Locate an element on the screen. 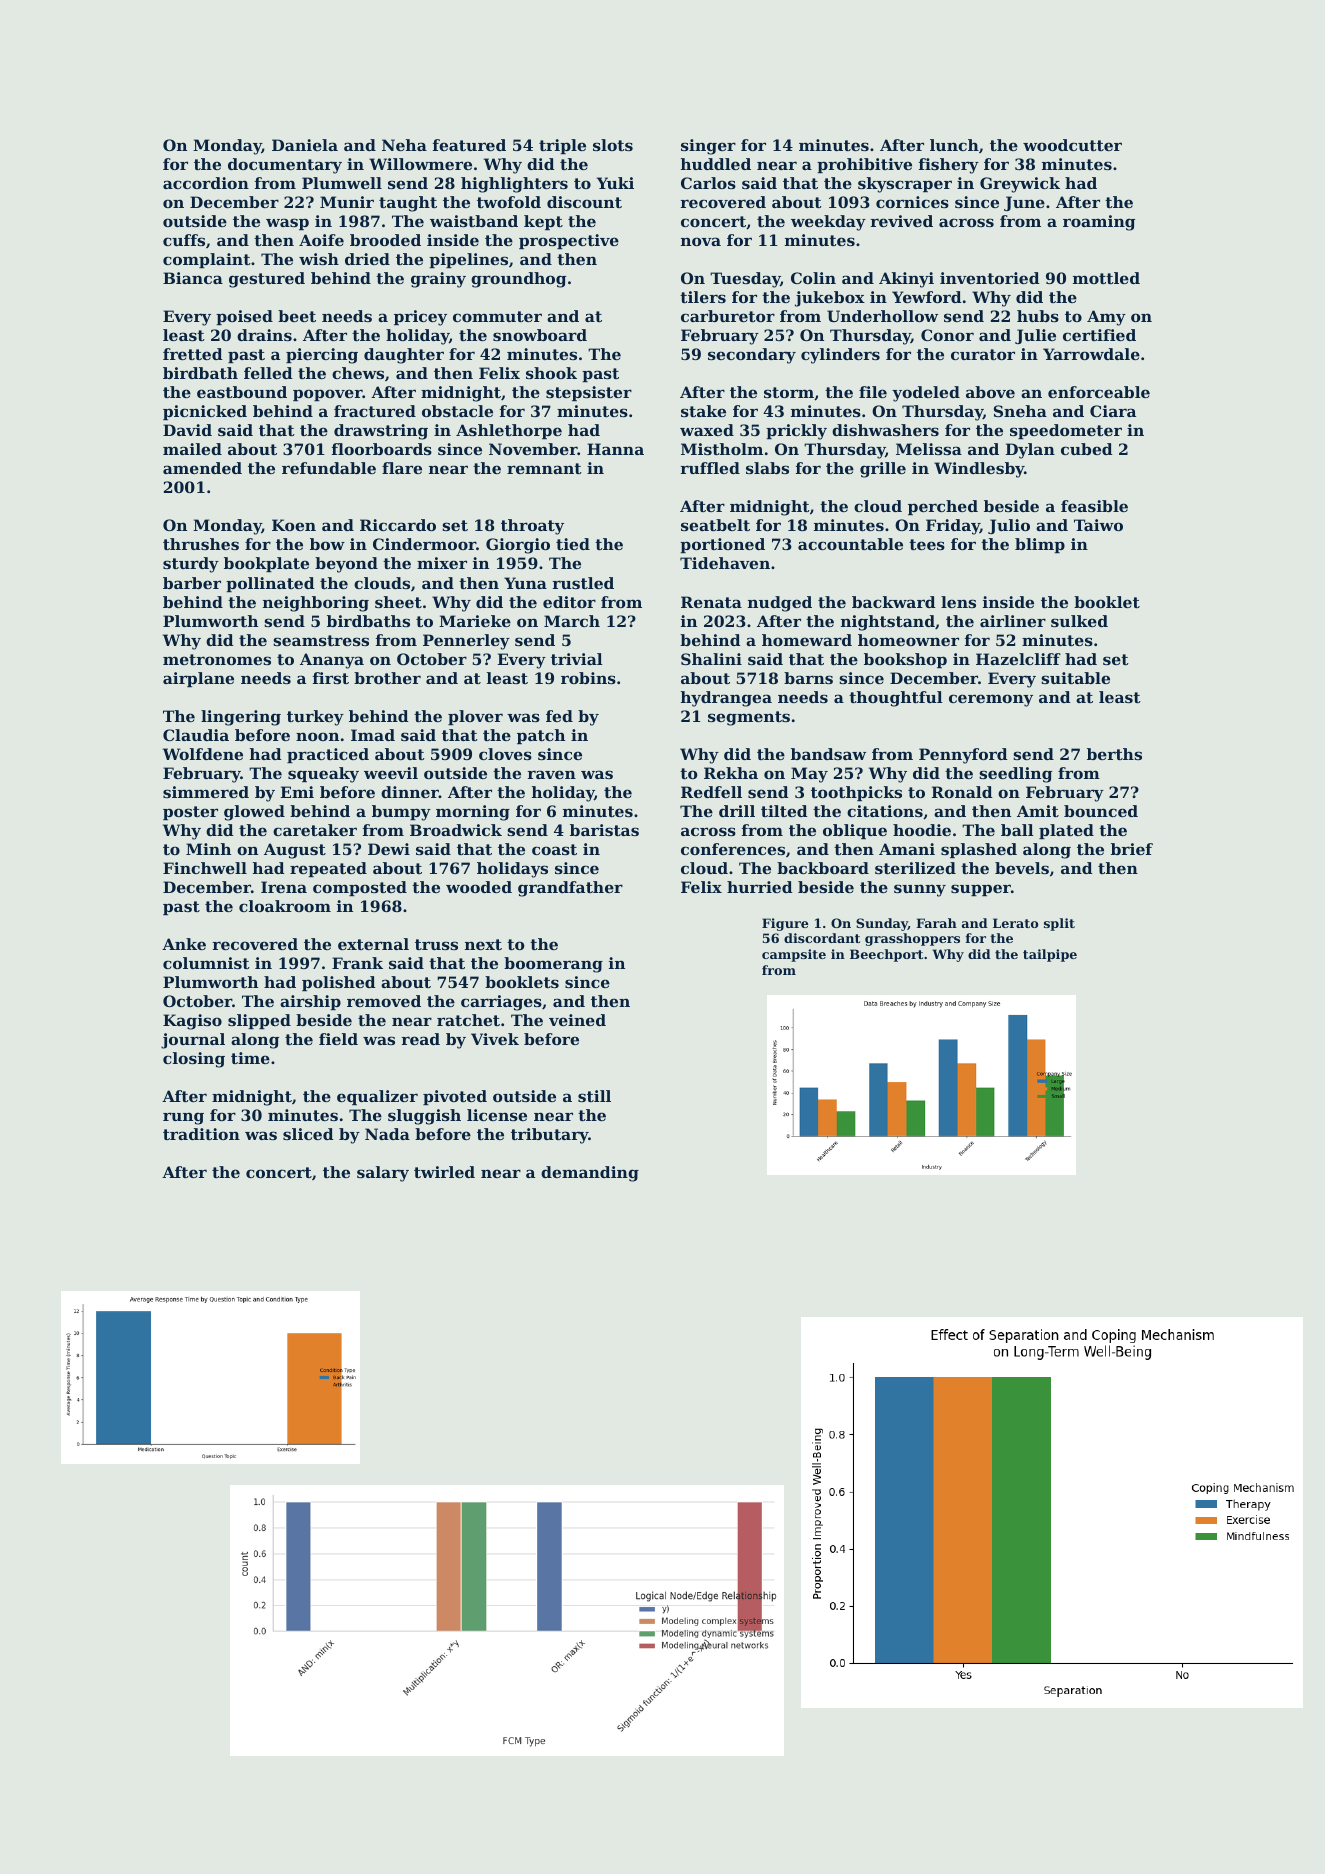 The width and height of the screenshot is (1325, 1874). woodcutter is located at coordinates (1072, 145).
